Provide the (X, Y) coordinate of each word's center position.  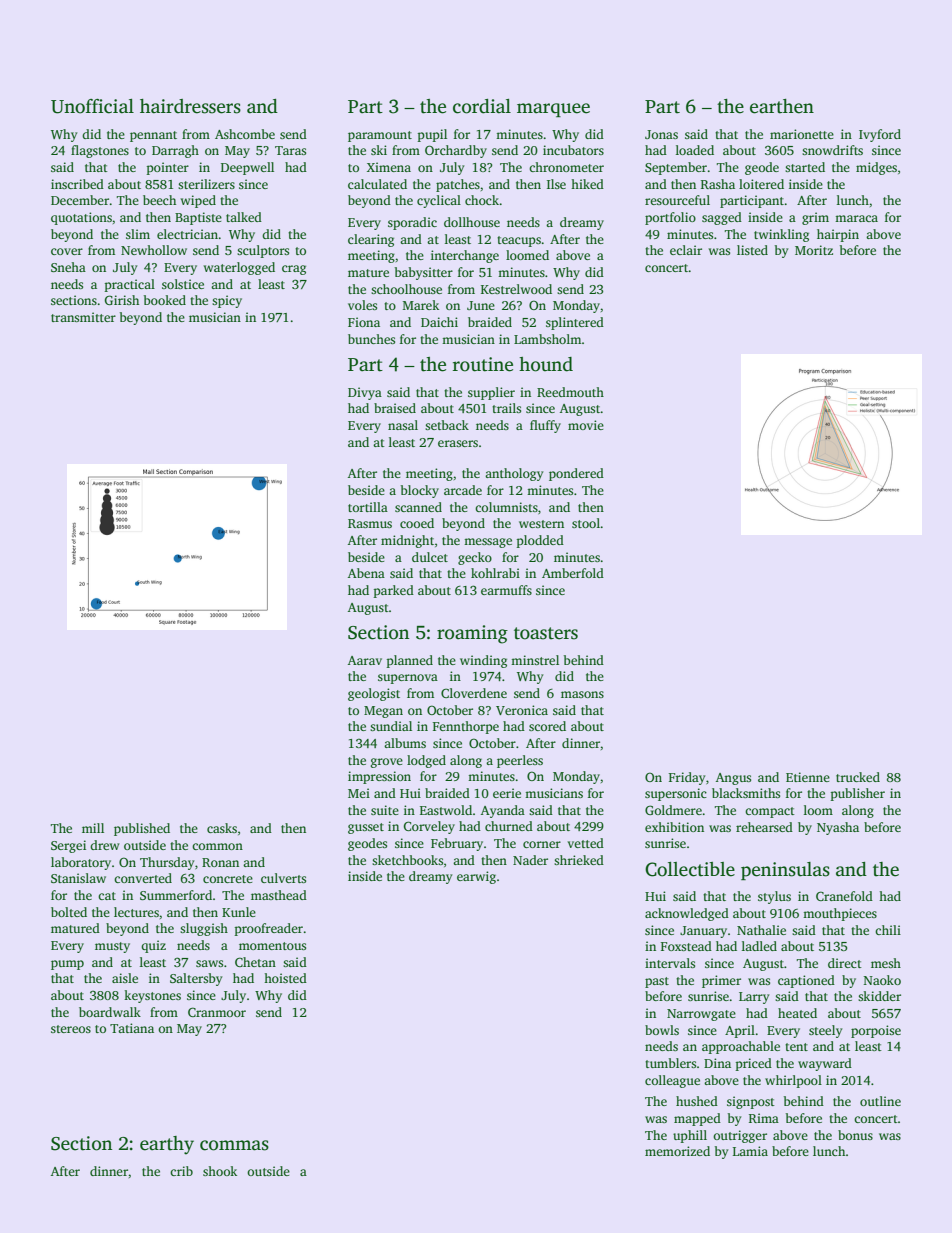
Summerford (176, 895)
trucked (858, 777)
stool (586, 523)
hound (546, 364)
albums (405, 743)
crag (294, 270)
